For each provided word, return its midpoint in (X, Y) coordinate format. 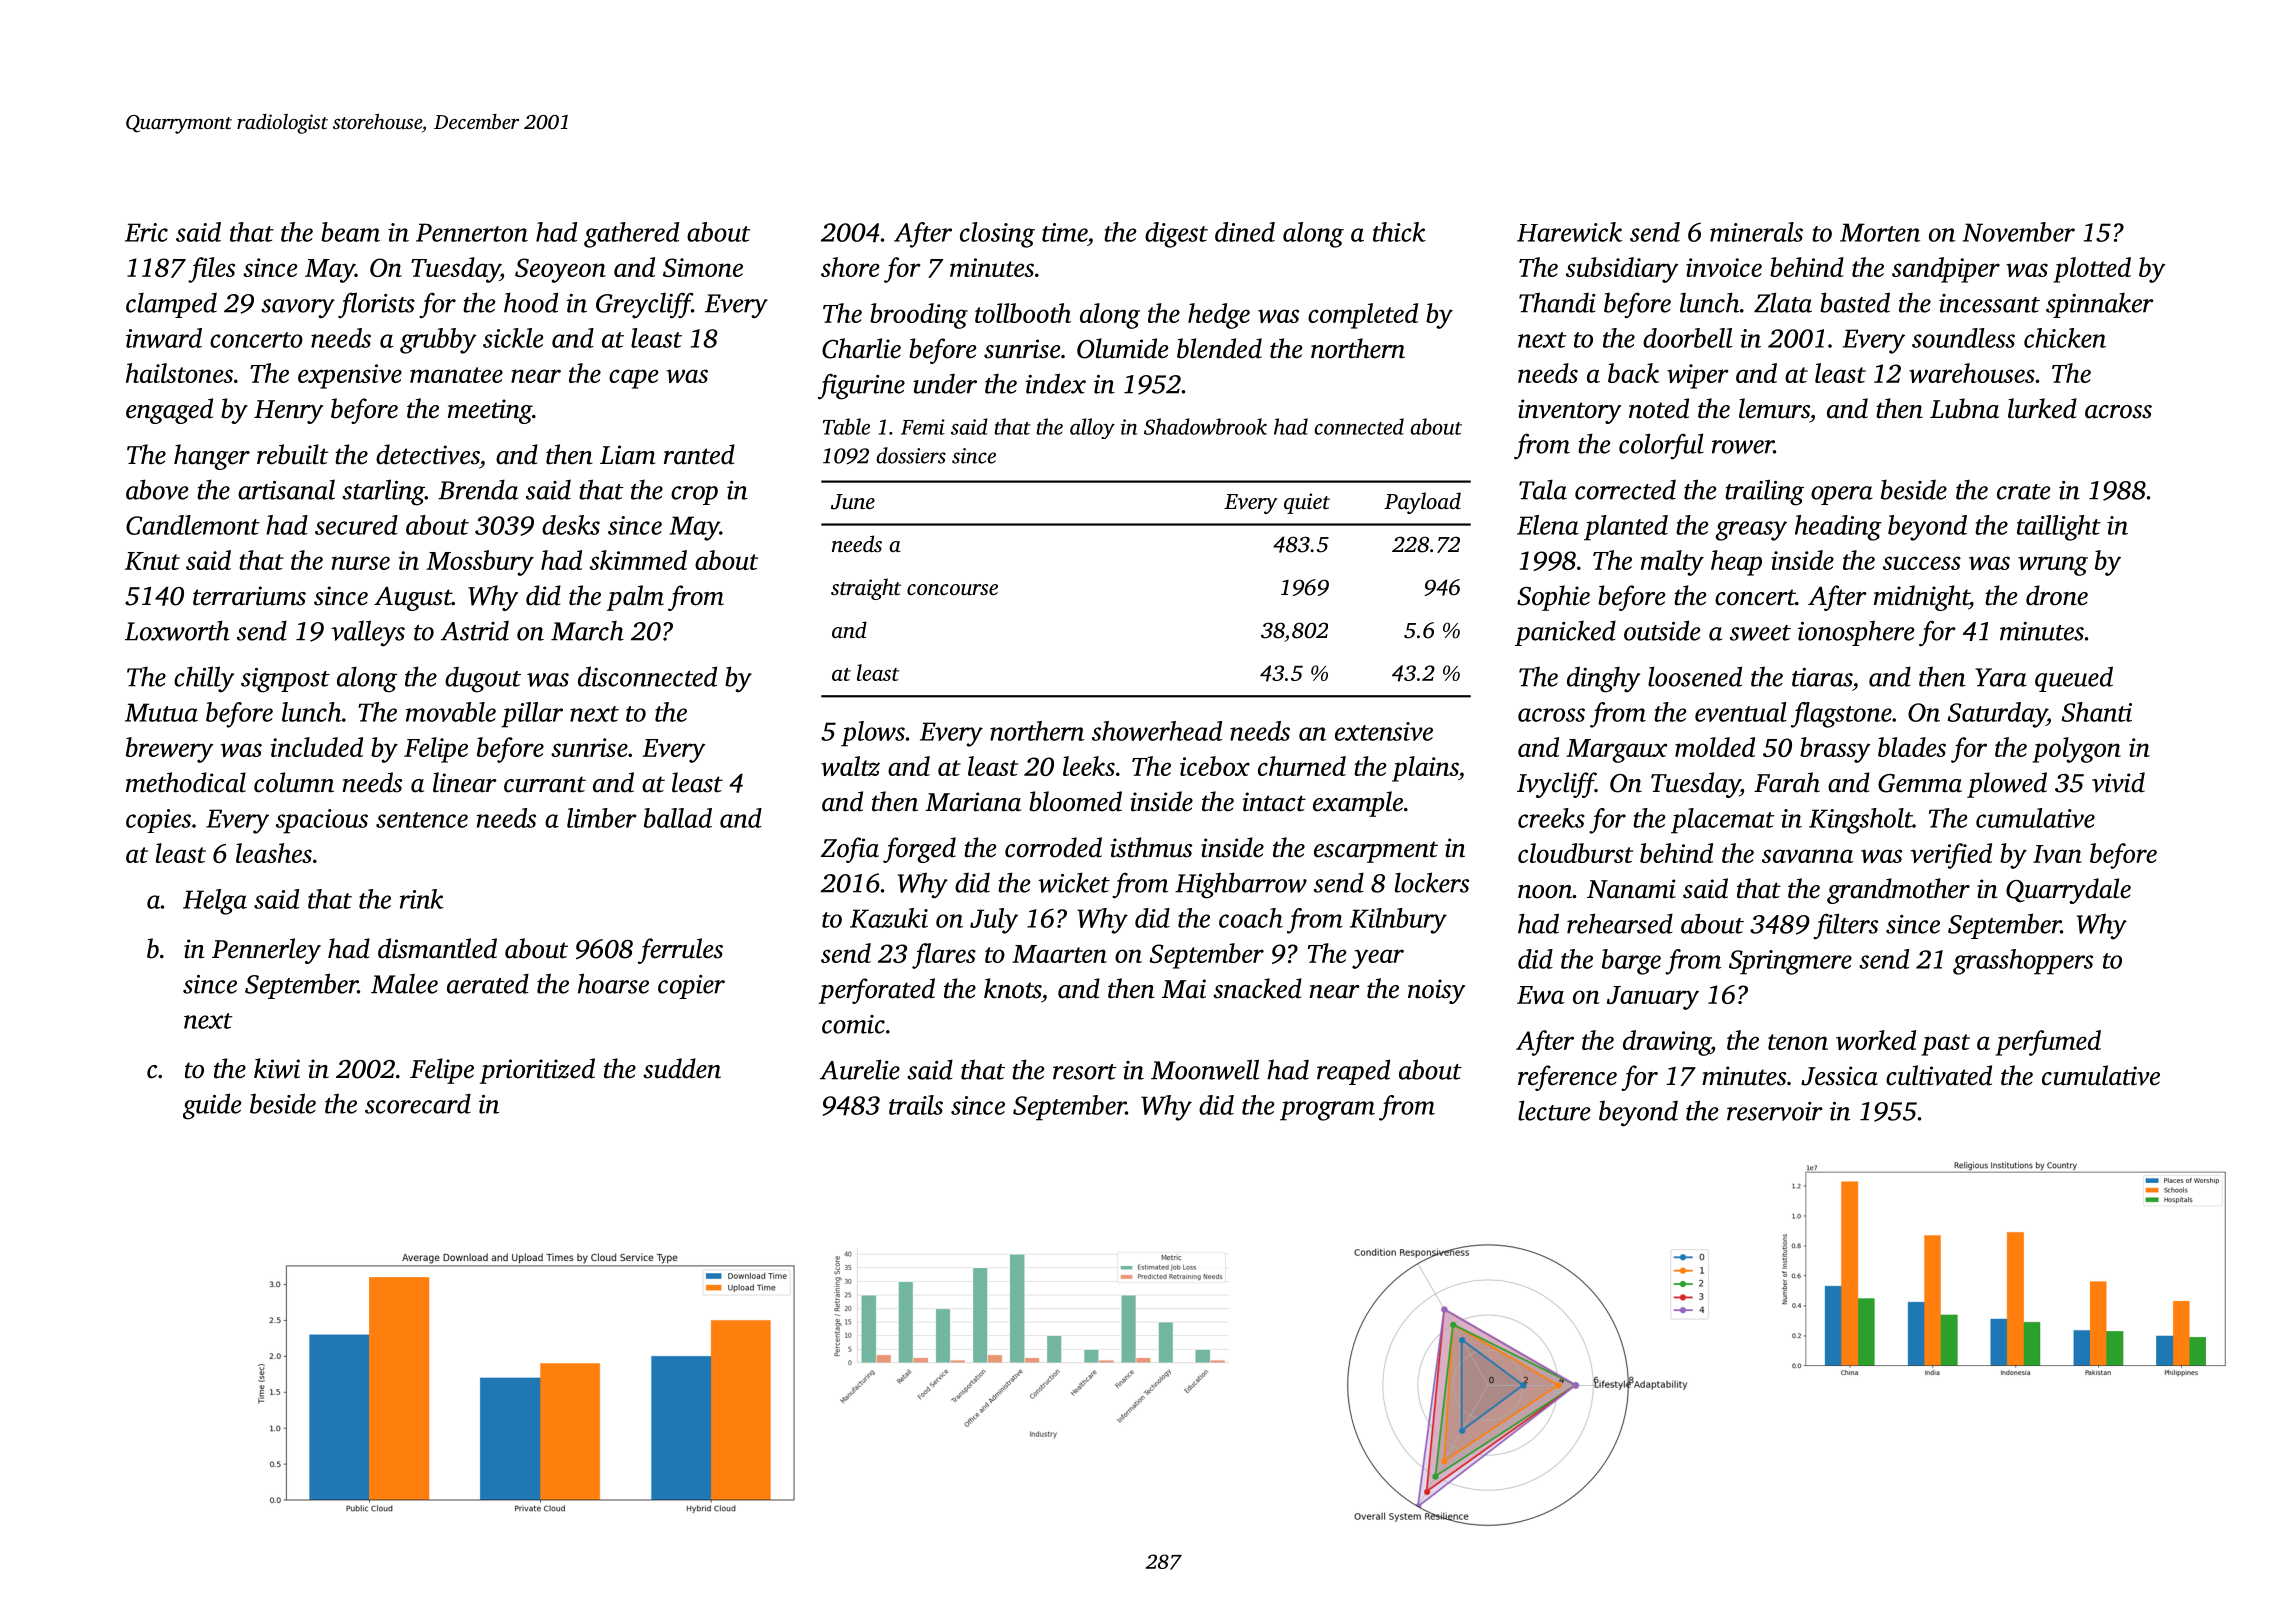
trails (916, 1105)
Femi (923, 427)
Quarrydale (2068, 891)
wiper (1698, 376)
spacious (322, 821)
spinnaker (2100, 305)
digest (1176, 235)
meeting (490, 411)
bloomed (1075, 801)
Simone (703, 267)
